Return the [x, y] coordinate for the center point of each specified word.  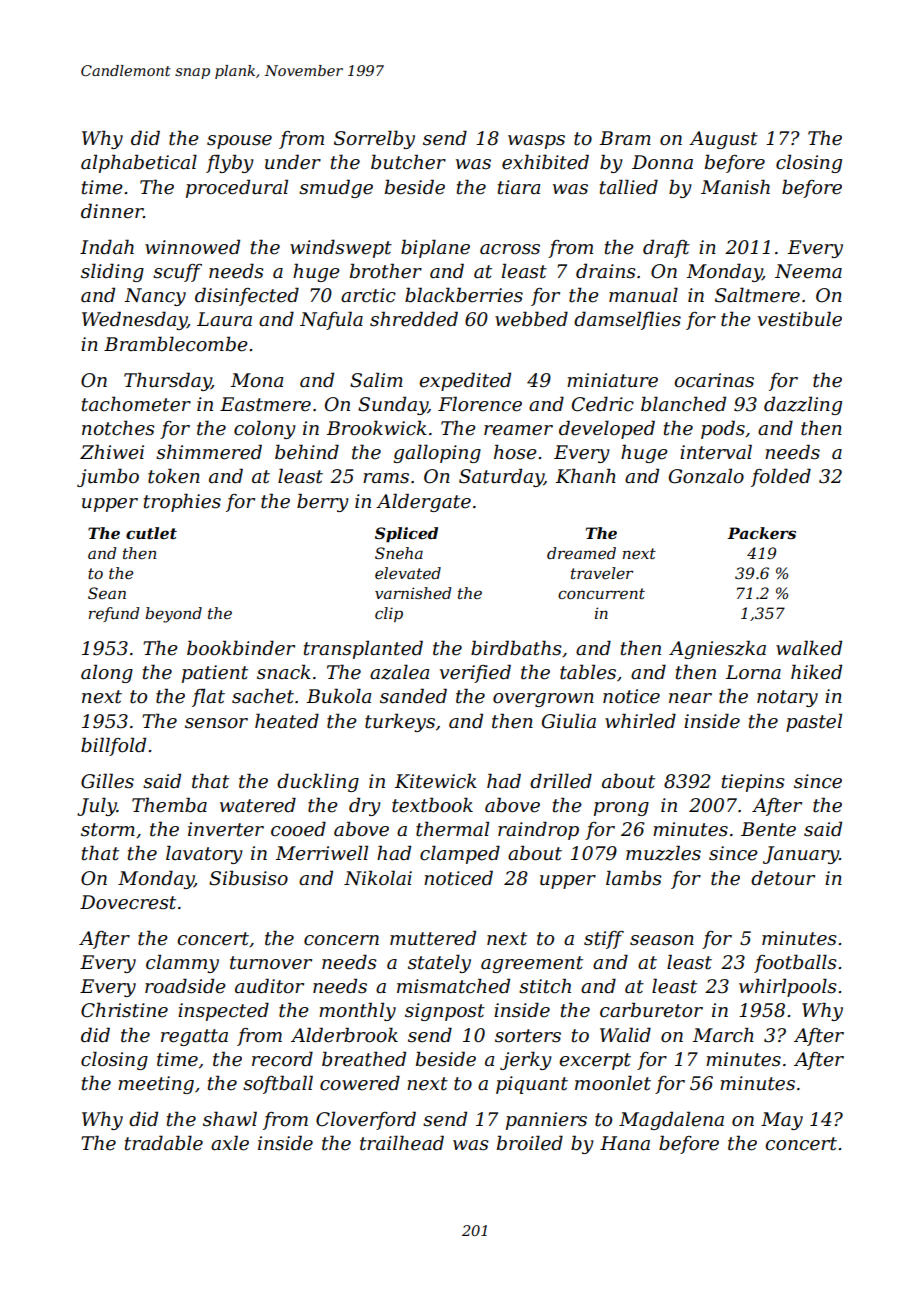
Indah [107, 246]
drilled [561, 781]
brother [386, 271]
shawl [230, 1119]
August [723, 140]
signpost [445, 1012]
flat [208, 697]
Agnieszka [717, 649]
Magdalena [671, 1120]
